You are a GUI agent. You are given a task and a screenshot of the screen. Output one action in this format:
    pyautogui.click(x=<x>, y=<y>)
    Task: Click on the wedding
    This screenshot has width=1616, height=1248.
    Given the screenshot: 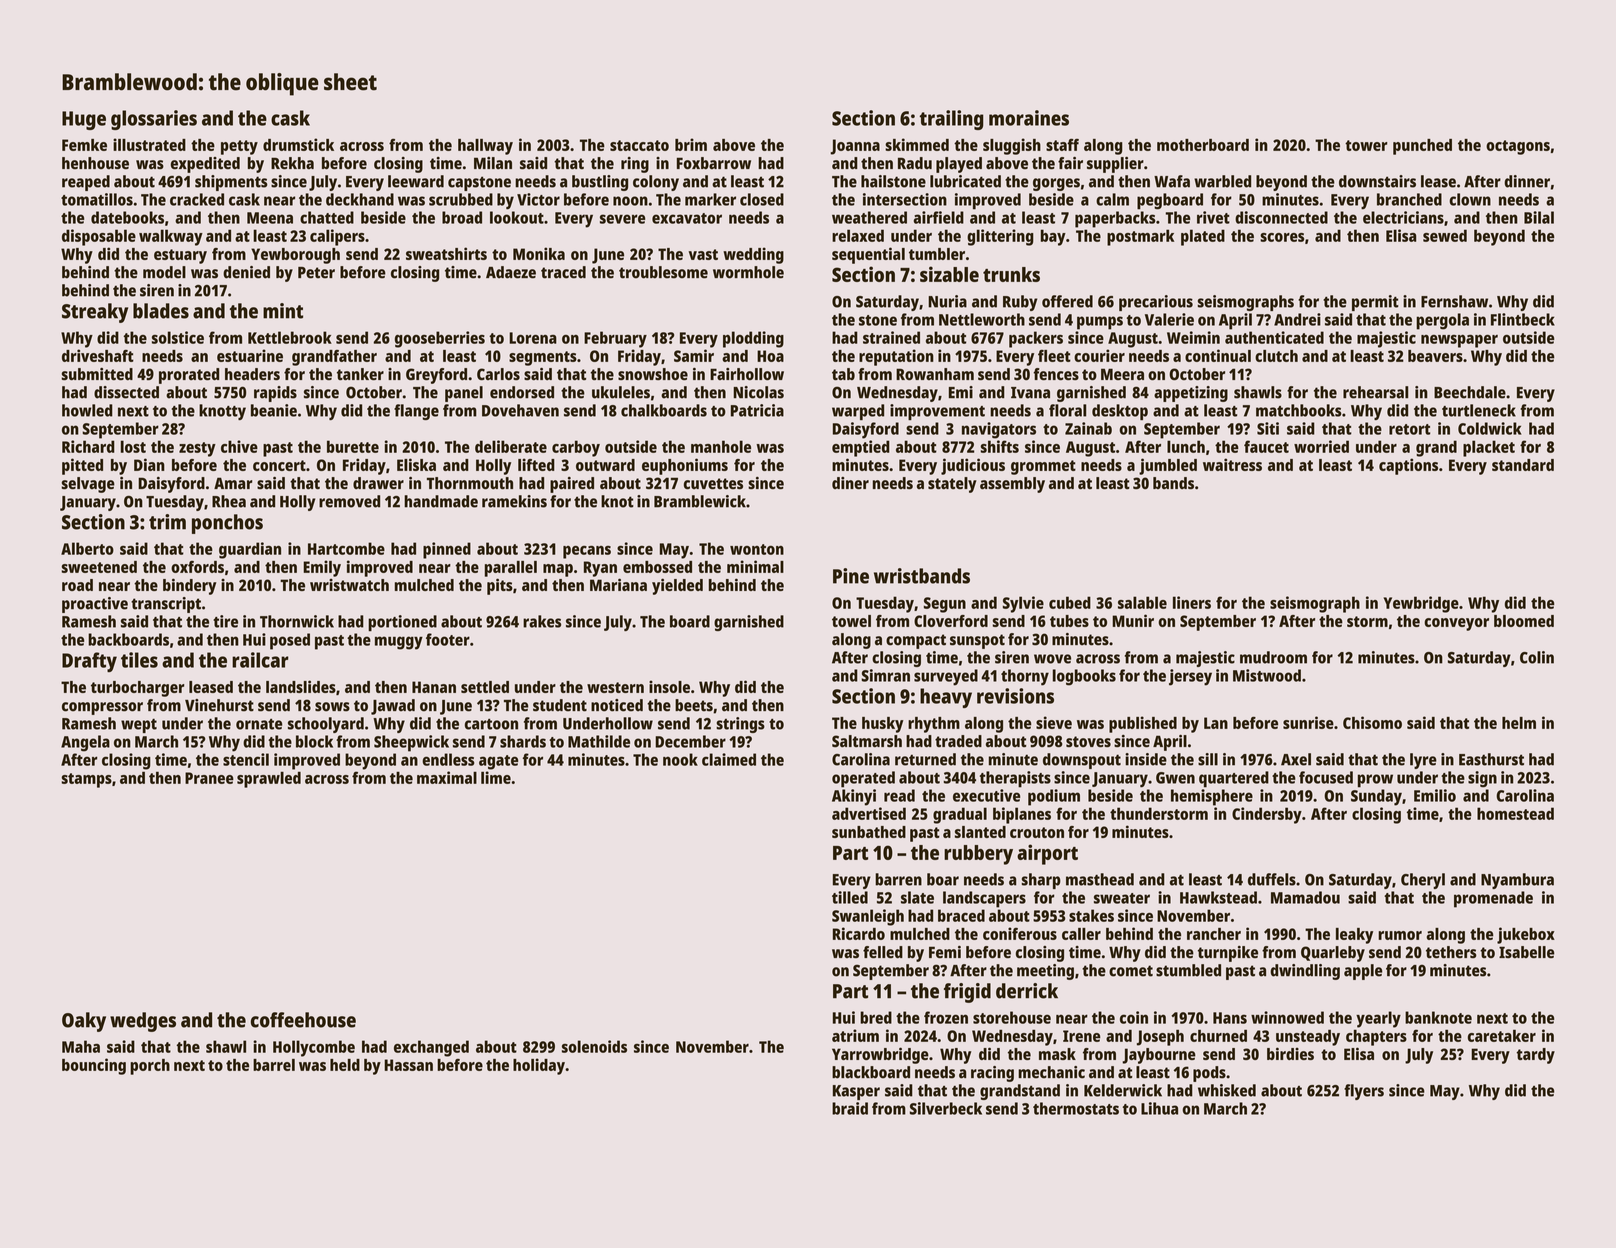 What is the action you would take?
    pyautogui.click(x=753, y=255)
